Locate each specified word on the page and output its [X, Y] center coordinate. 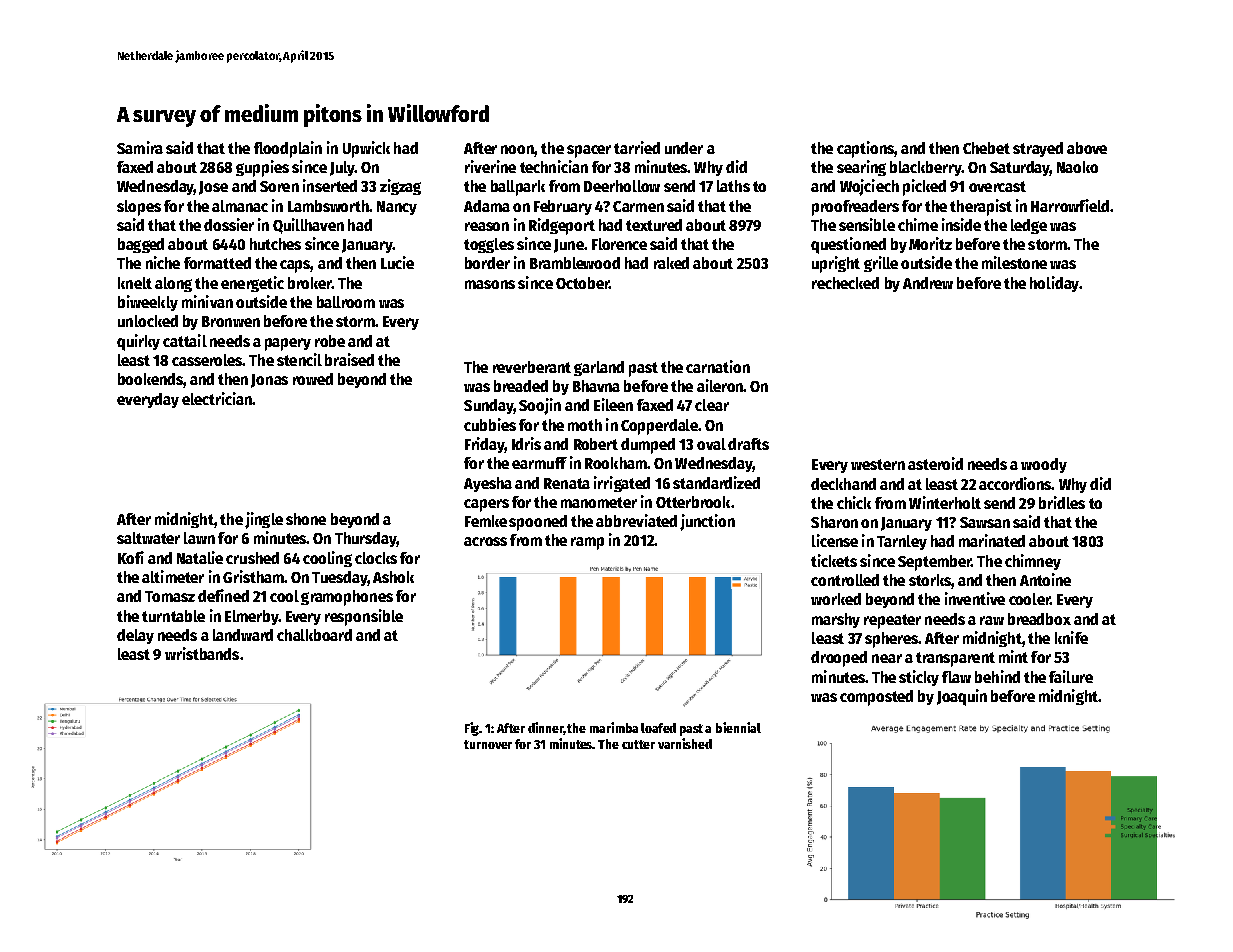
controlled [845, 580]
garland [599, 368]
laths [733, 186]
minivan [207, 301]
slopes [139, 208]
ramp [587, 543]
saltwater [148, 538]
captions [865, 149]
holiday [1054, 284]
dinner [545, 727]
